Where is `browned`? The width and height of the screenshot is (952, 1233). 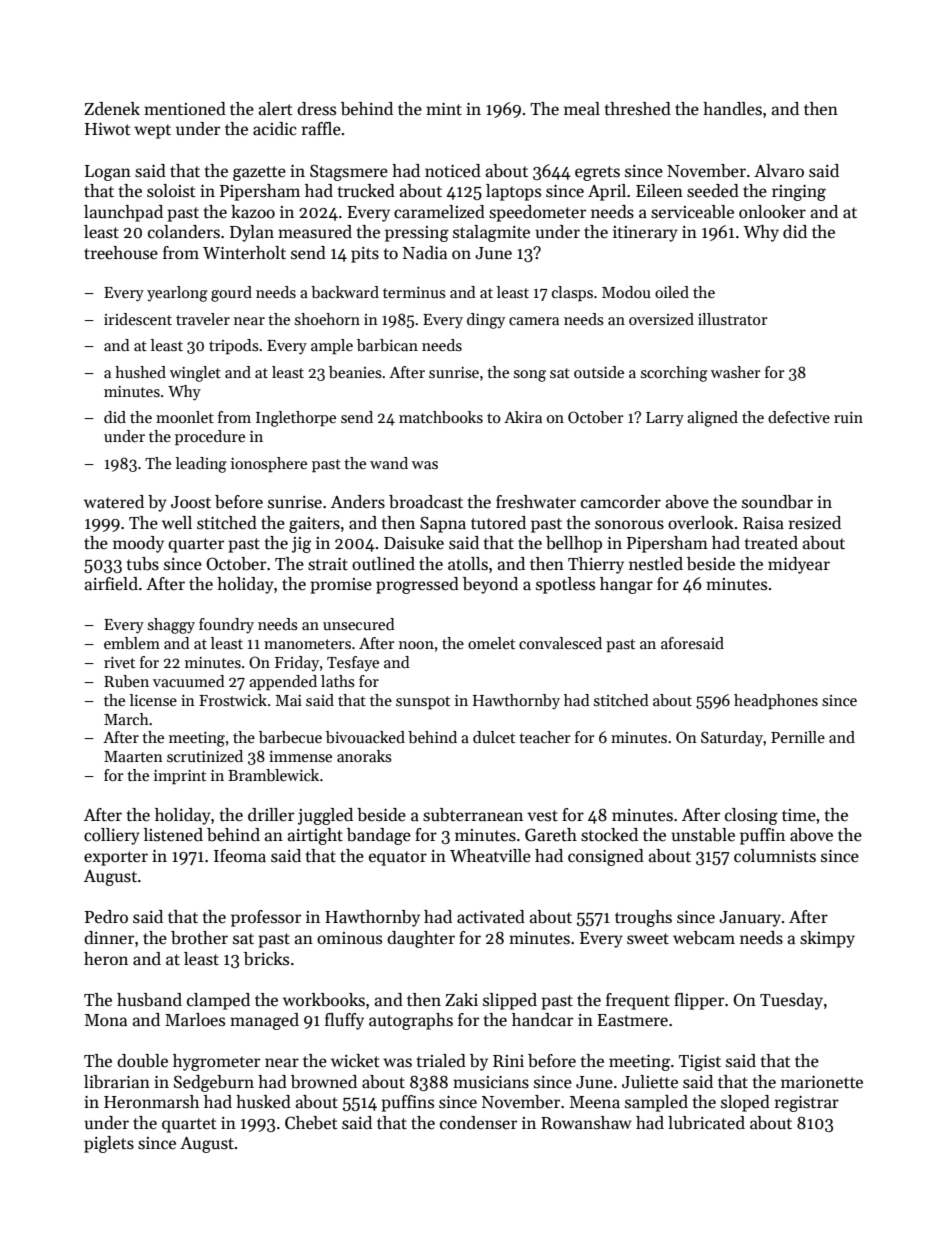 browned is located at coordinates (324, 1082).
